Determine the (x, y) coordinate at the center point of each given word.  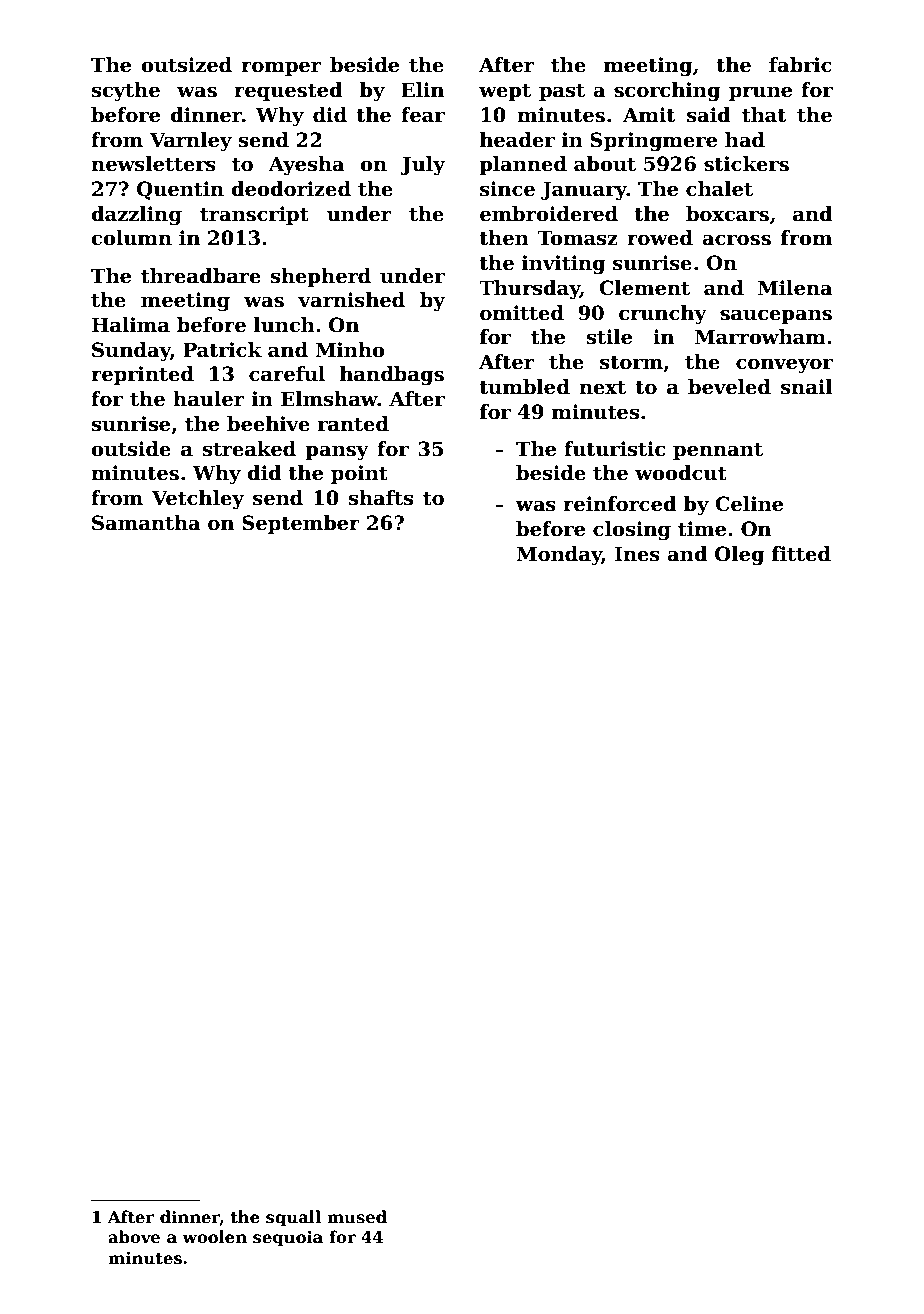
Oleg (739, 556)
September (301, 524)
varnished (351, 300)
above (134, 1237)
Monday (559, 556)
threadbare (201, 276)
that (764, 115)
